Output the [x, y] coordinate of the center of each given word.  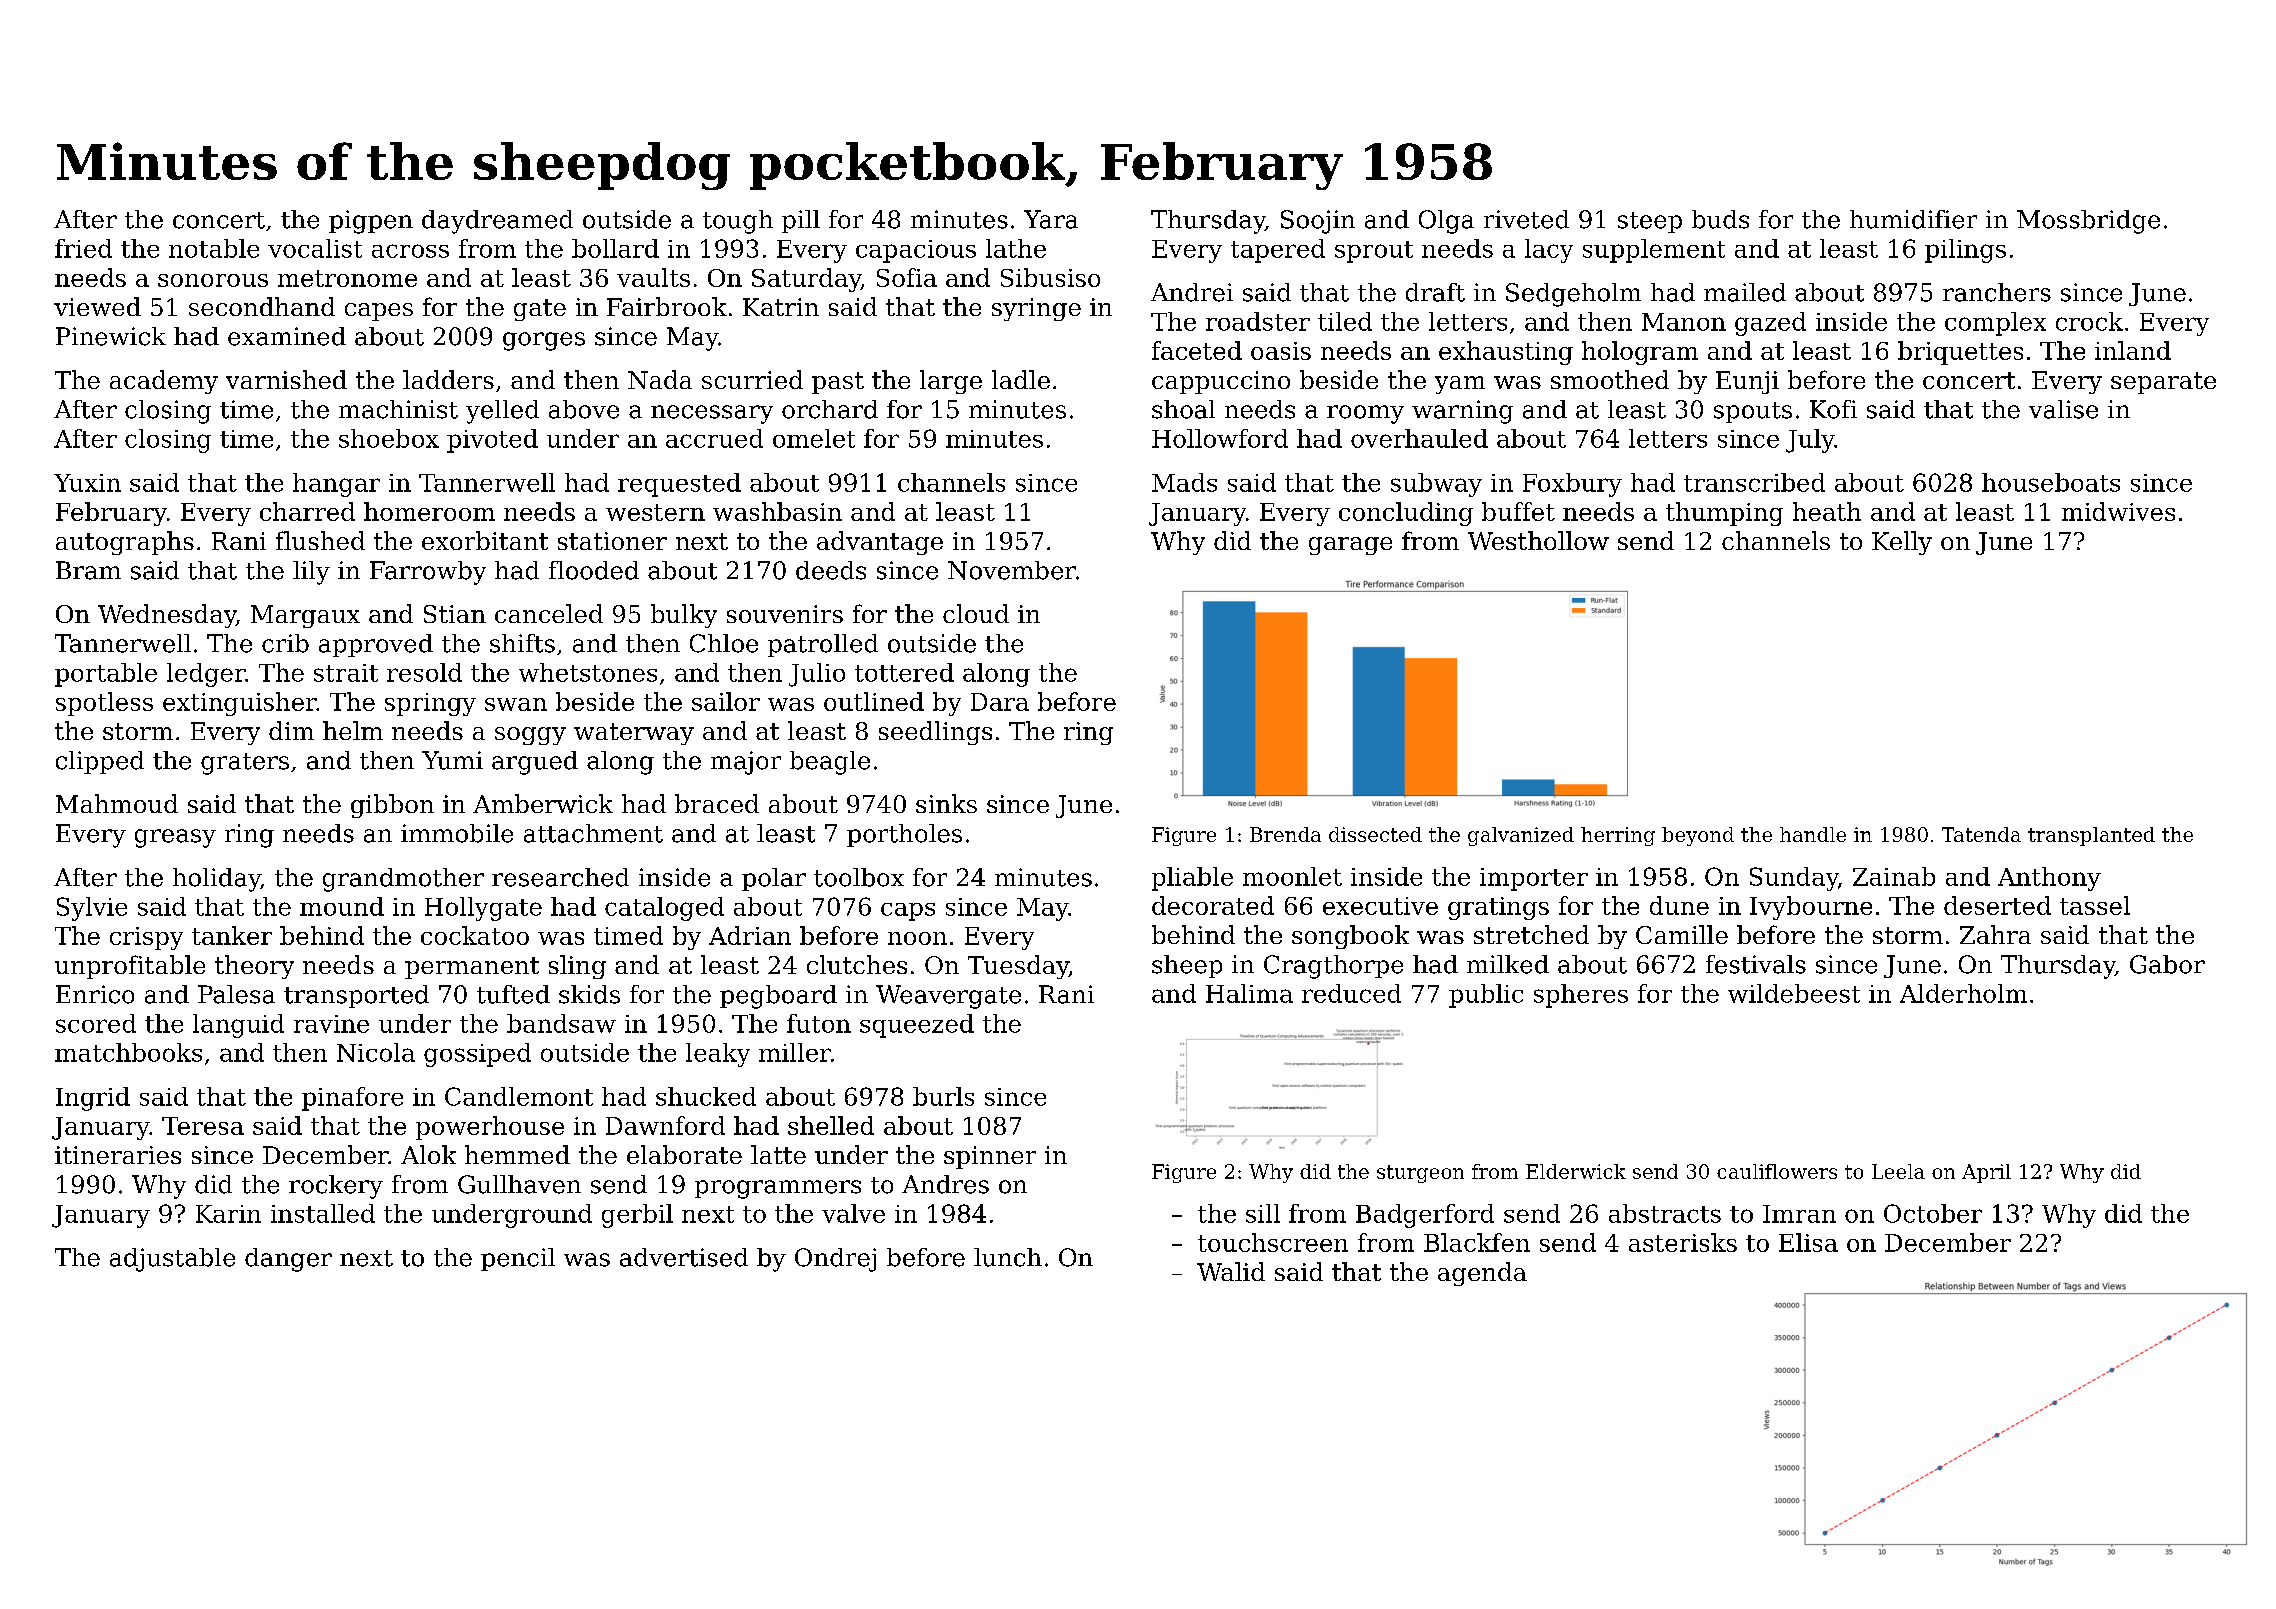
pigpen [371, 222]
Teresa [203, 1126]
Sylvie [92, 909]
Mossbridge [2088, 222]
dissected [1375, 834]
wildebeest [1794, 993]
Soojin [1318, 222]
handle [1813, 834]
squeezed [917, 1026]
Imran [1799, 1214]
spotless [104, 704]
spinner [990, 1157]
